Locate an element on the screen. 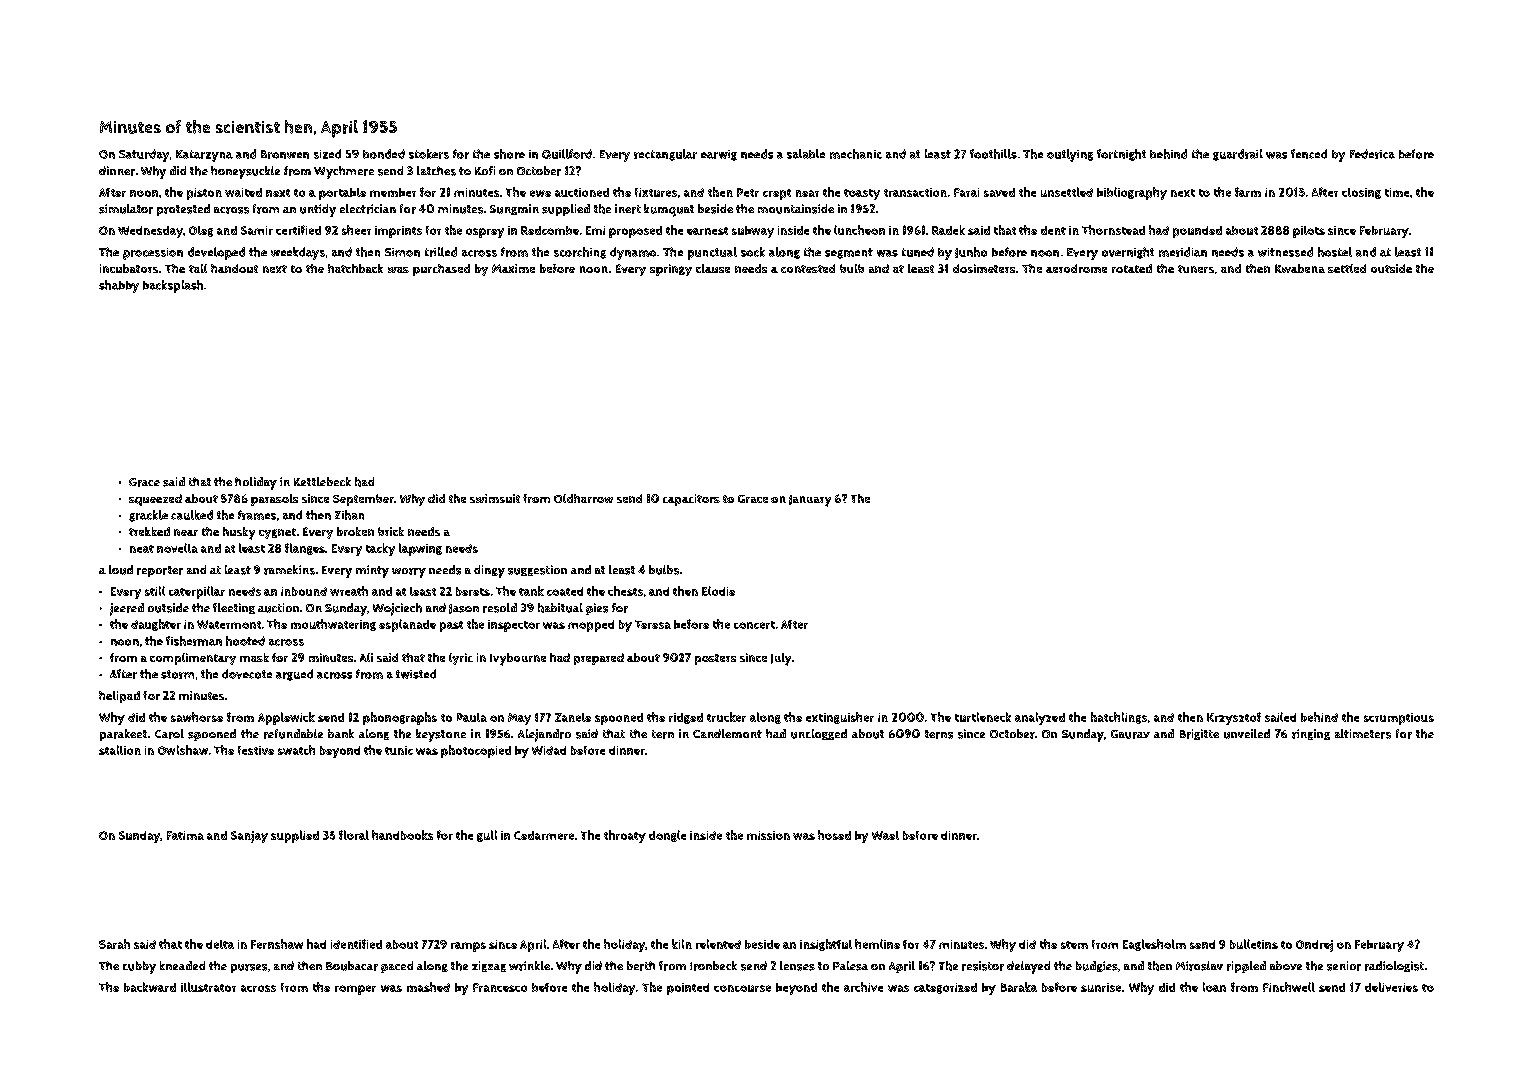  Ironbeck is located at coordinates (713, 966).
